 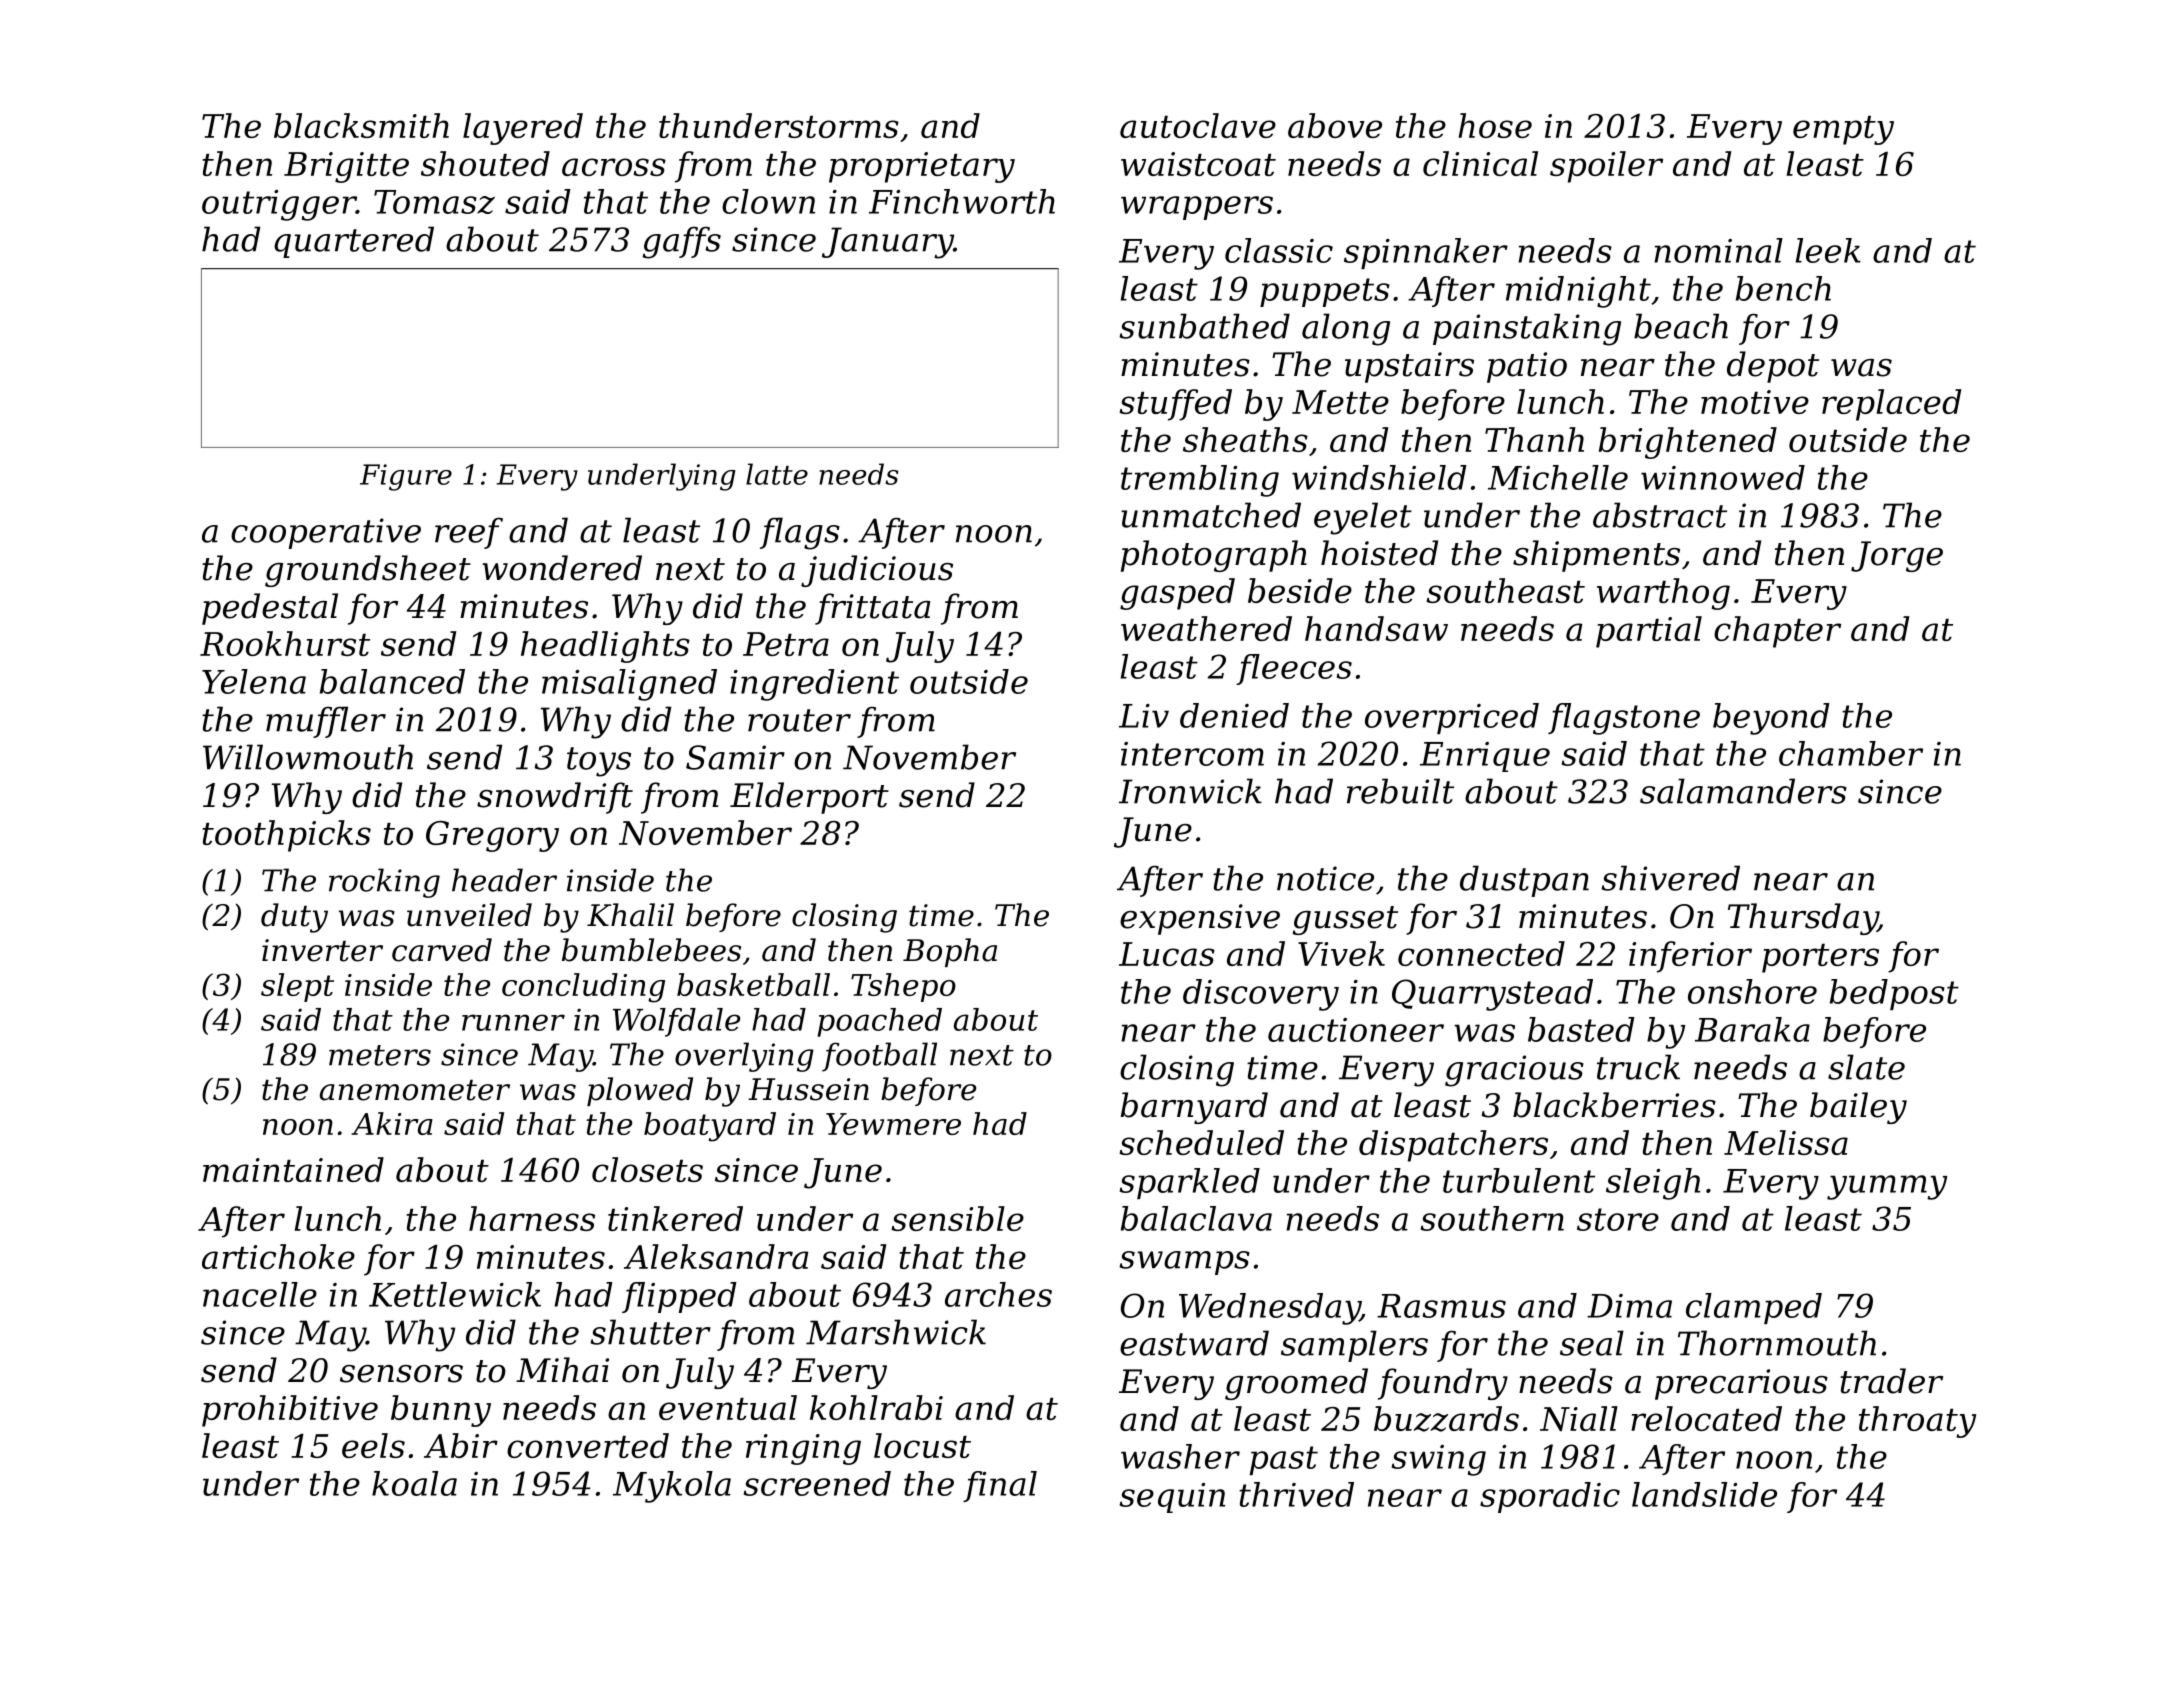 I want to click on prohibitive, so click(x=290, y=1411).
